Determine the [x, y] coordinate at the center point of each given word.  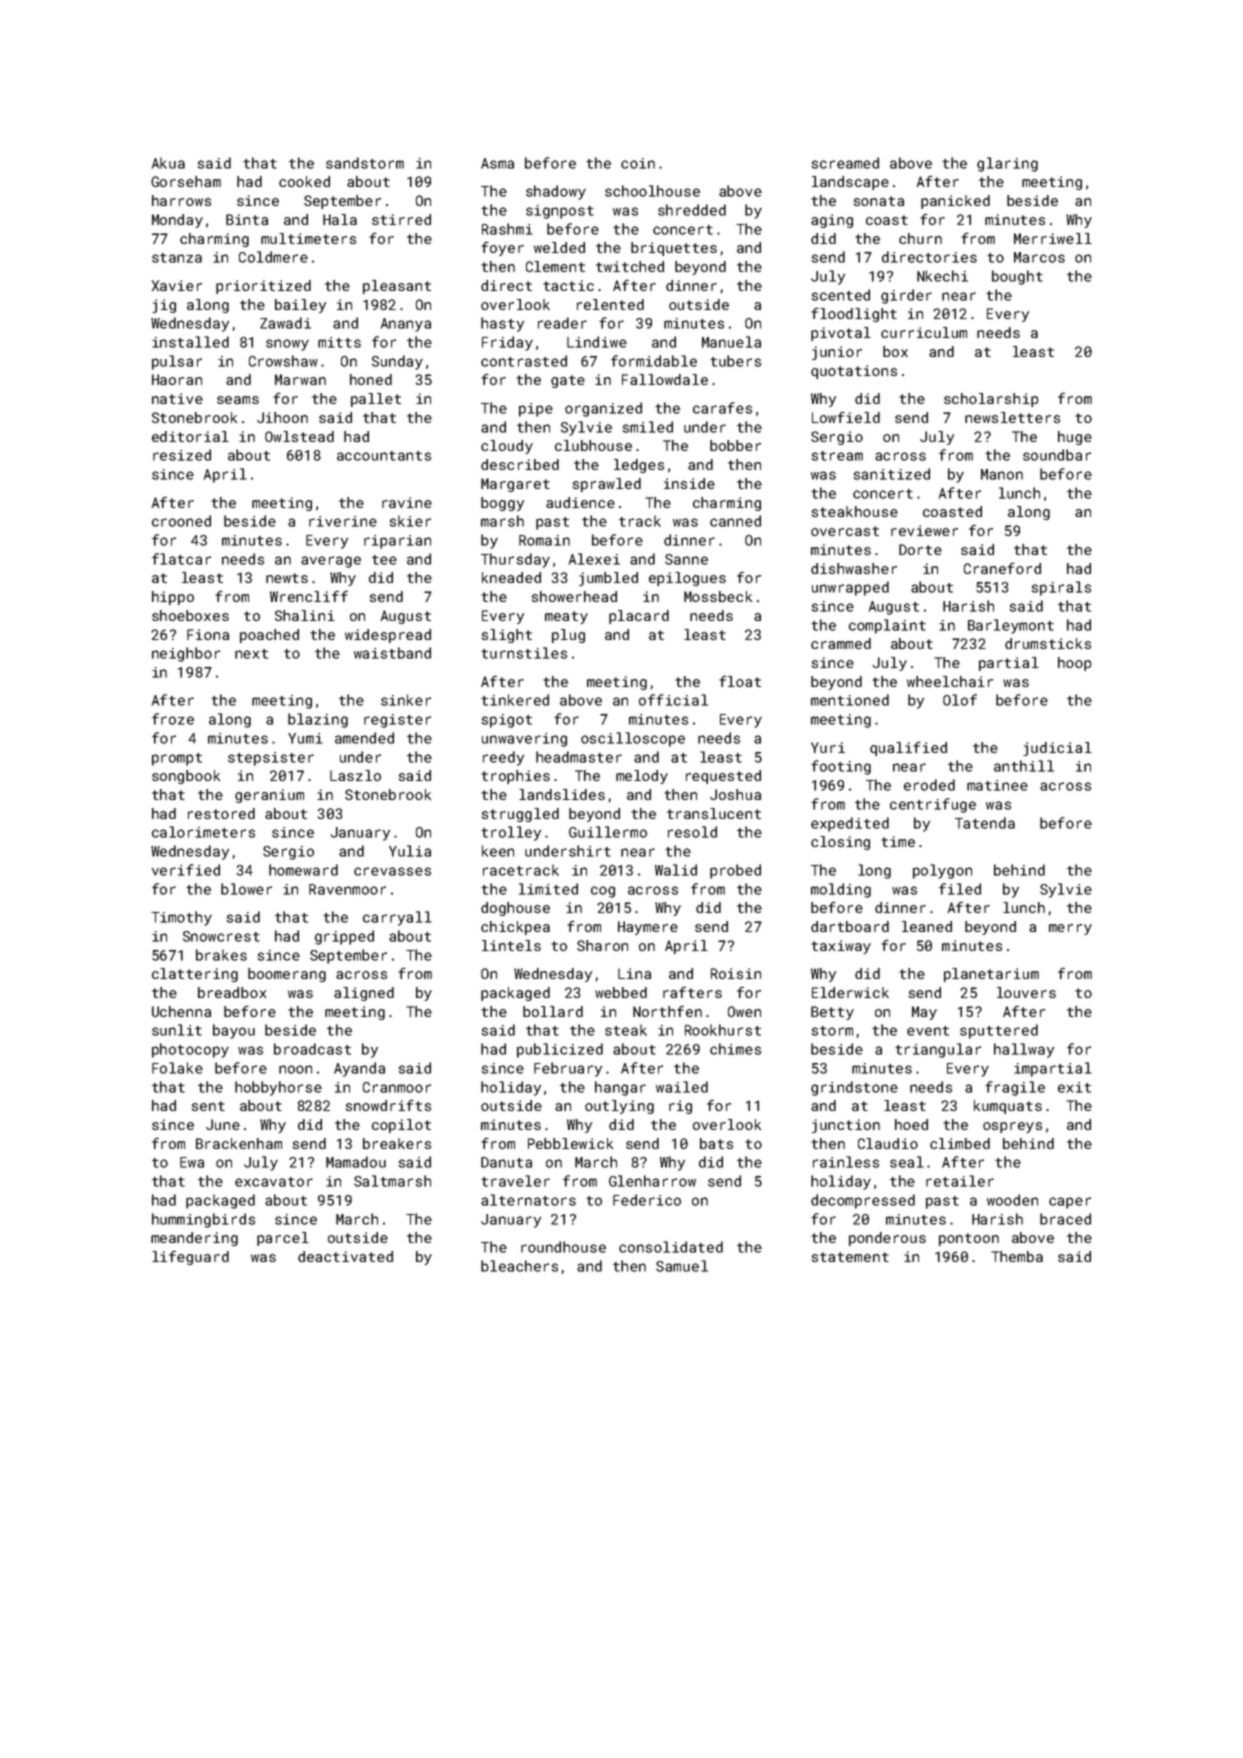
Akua [168, 163]
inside [689, 483]
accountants [384, 456]
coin [638, 163]
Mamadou [356, 1162]
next [251, 654]
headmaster [579, 757]
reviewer [924, 530]
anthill [1024, 766]
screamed [845, 163]
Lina [634, 973]
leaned [927, 926]
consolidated [671, 1247]
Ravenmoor [347, 889]
